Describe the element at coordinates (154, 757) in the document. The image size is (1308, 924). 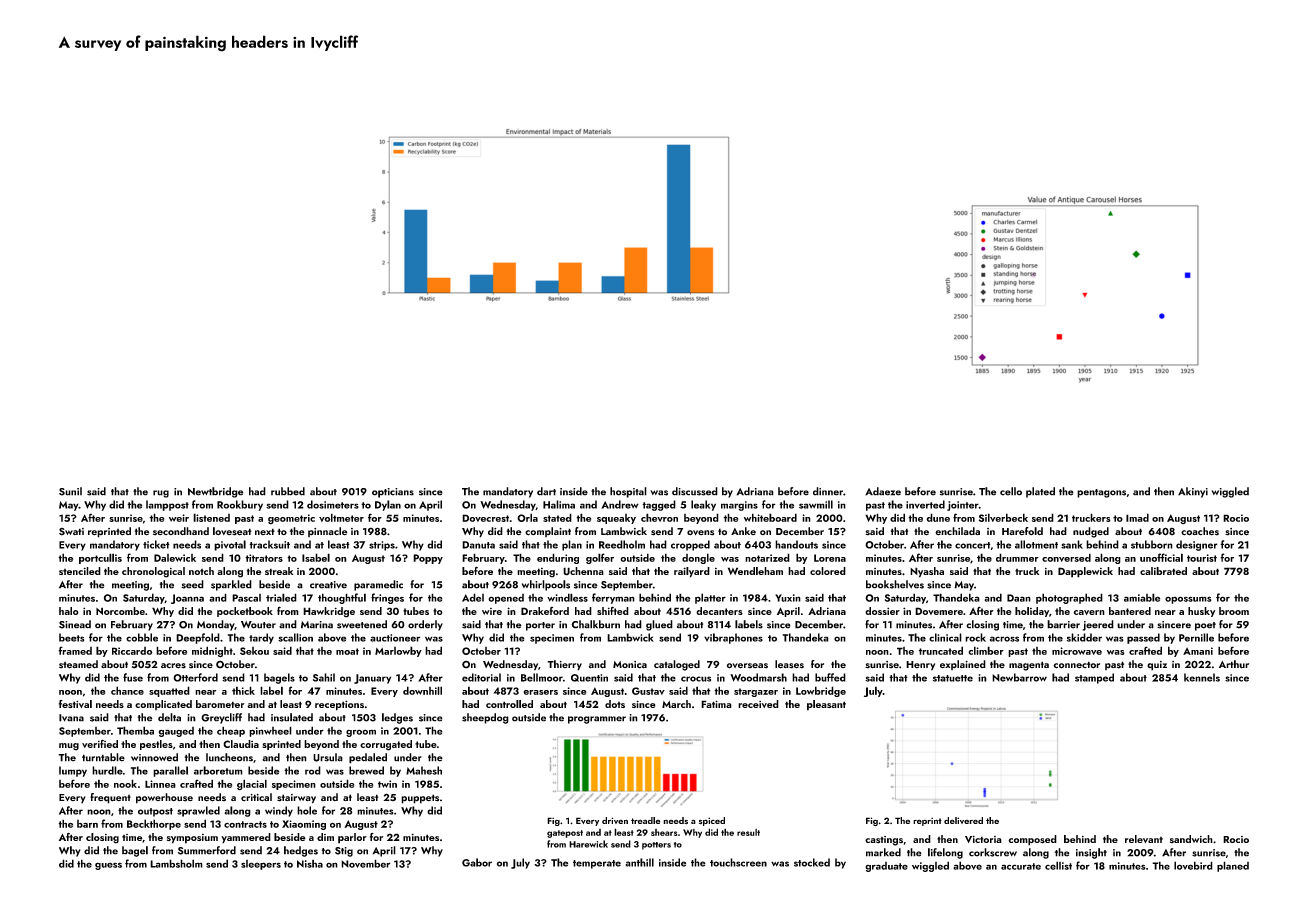
I see `winnowed` at that location.
